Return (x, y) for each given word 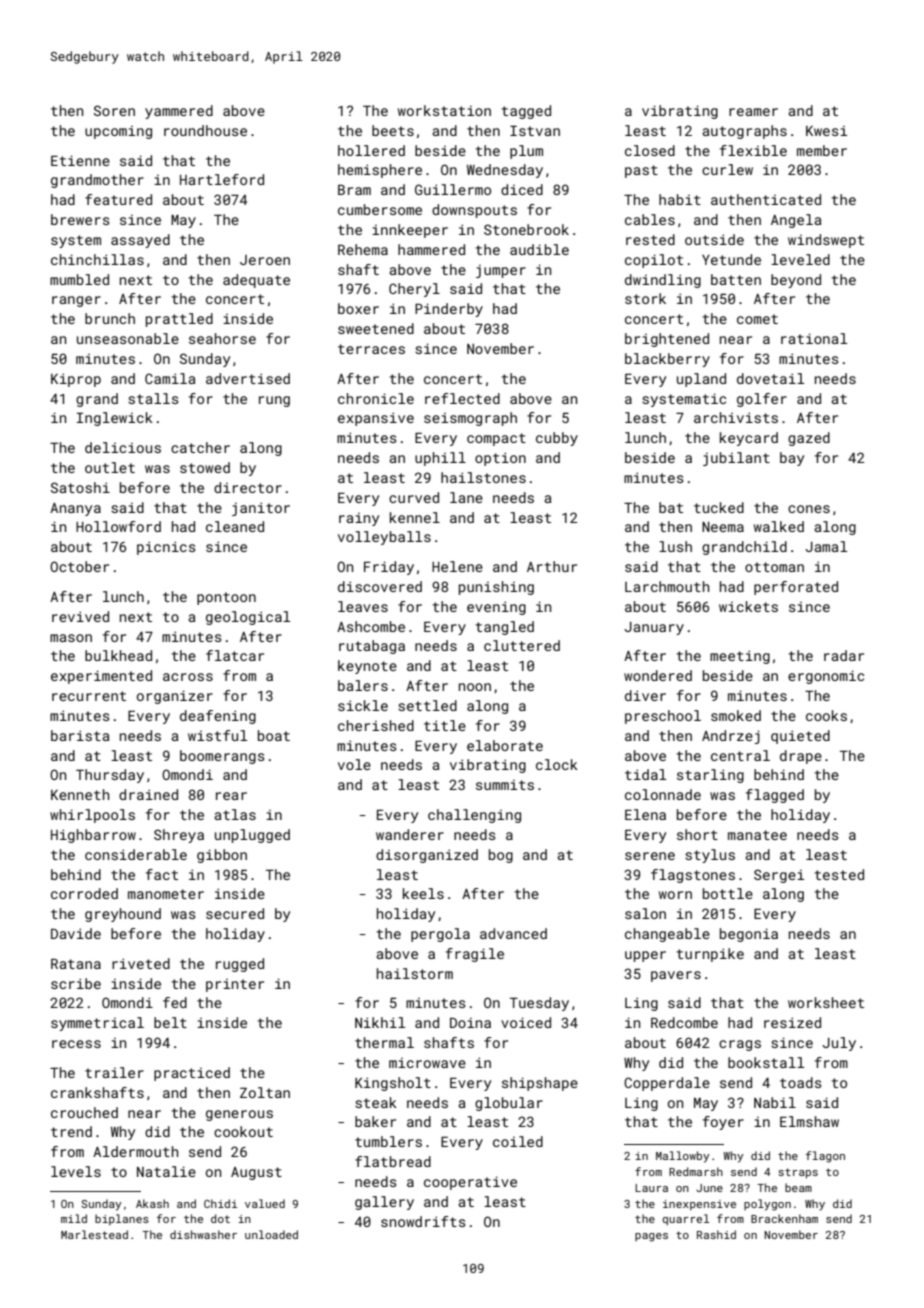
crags (740, 1045)
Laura (651, 1188)
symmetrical (97, 1024)
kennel (415, 517)
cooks (826, 715)
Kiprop (76, 380)
